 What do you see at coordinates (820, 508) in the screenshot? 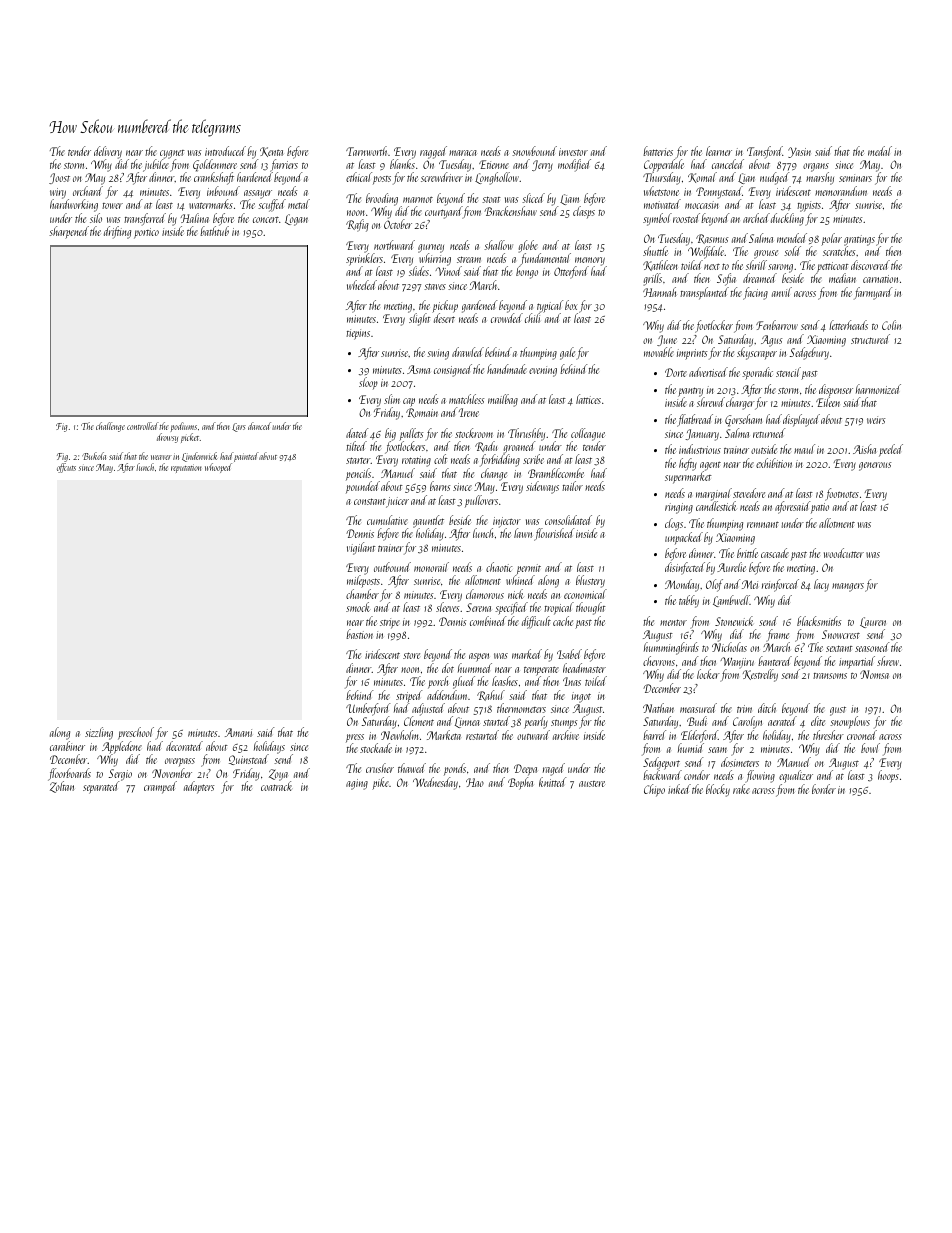
I see `patio` at bounding box center [820, 508].
